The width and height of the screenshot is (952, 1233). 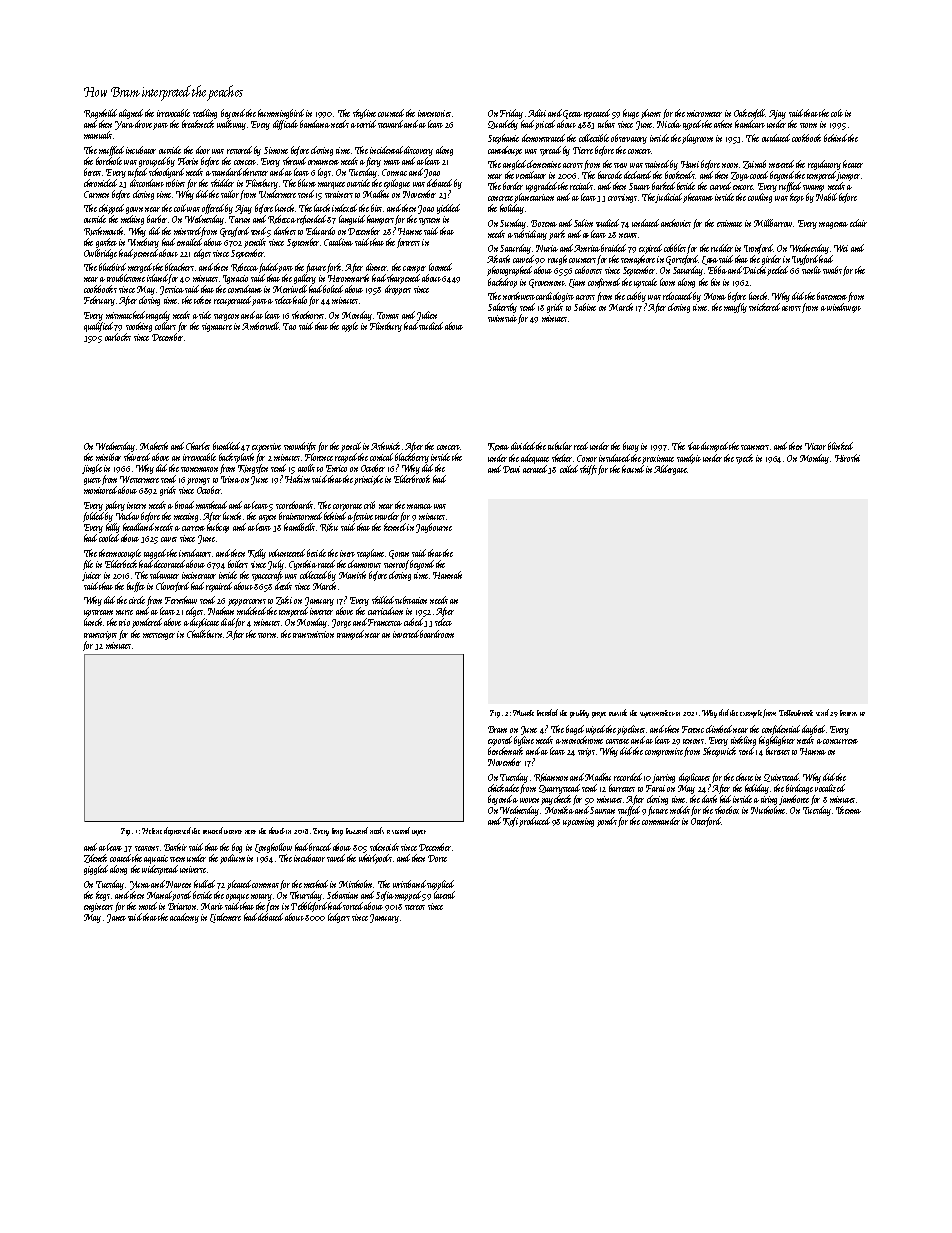 I want to click on tufted, so click(x=137, y=173).
